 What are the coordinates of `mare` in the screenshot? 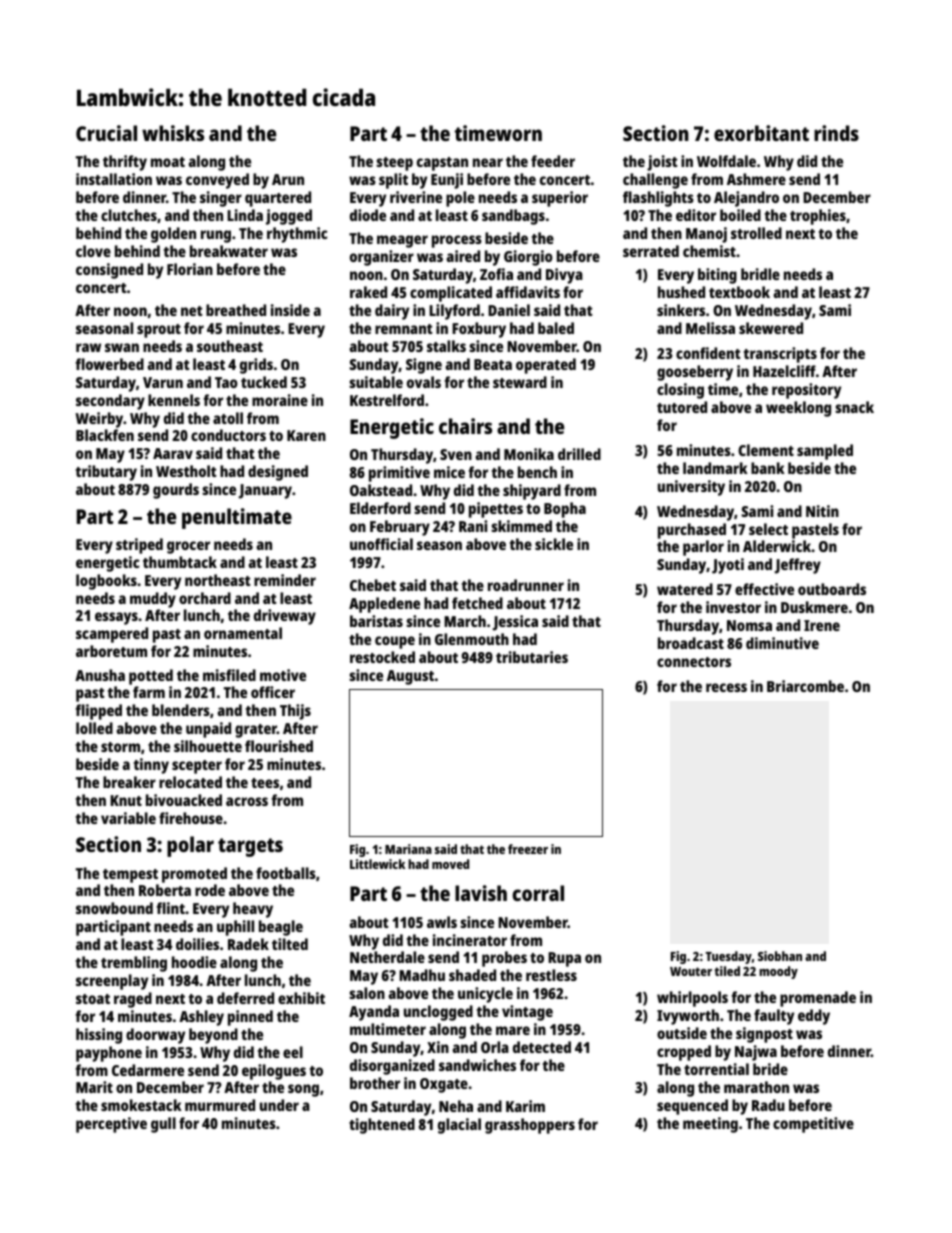 It's located at (513, 1030).
